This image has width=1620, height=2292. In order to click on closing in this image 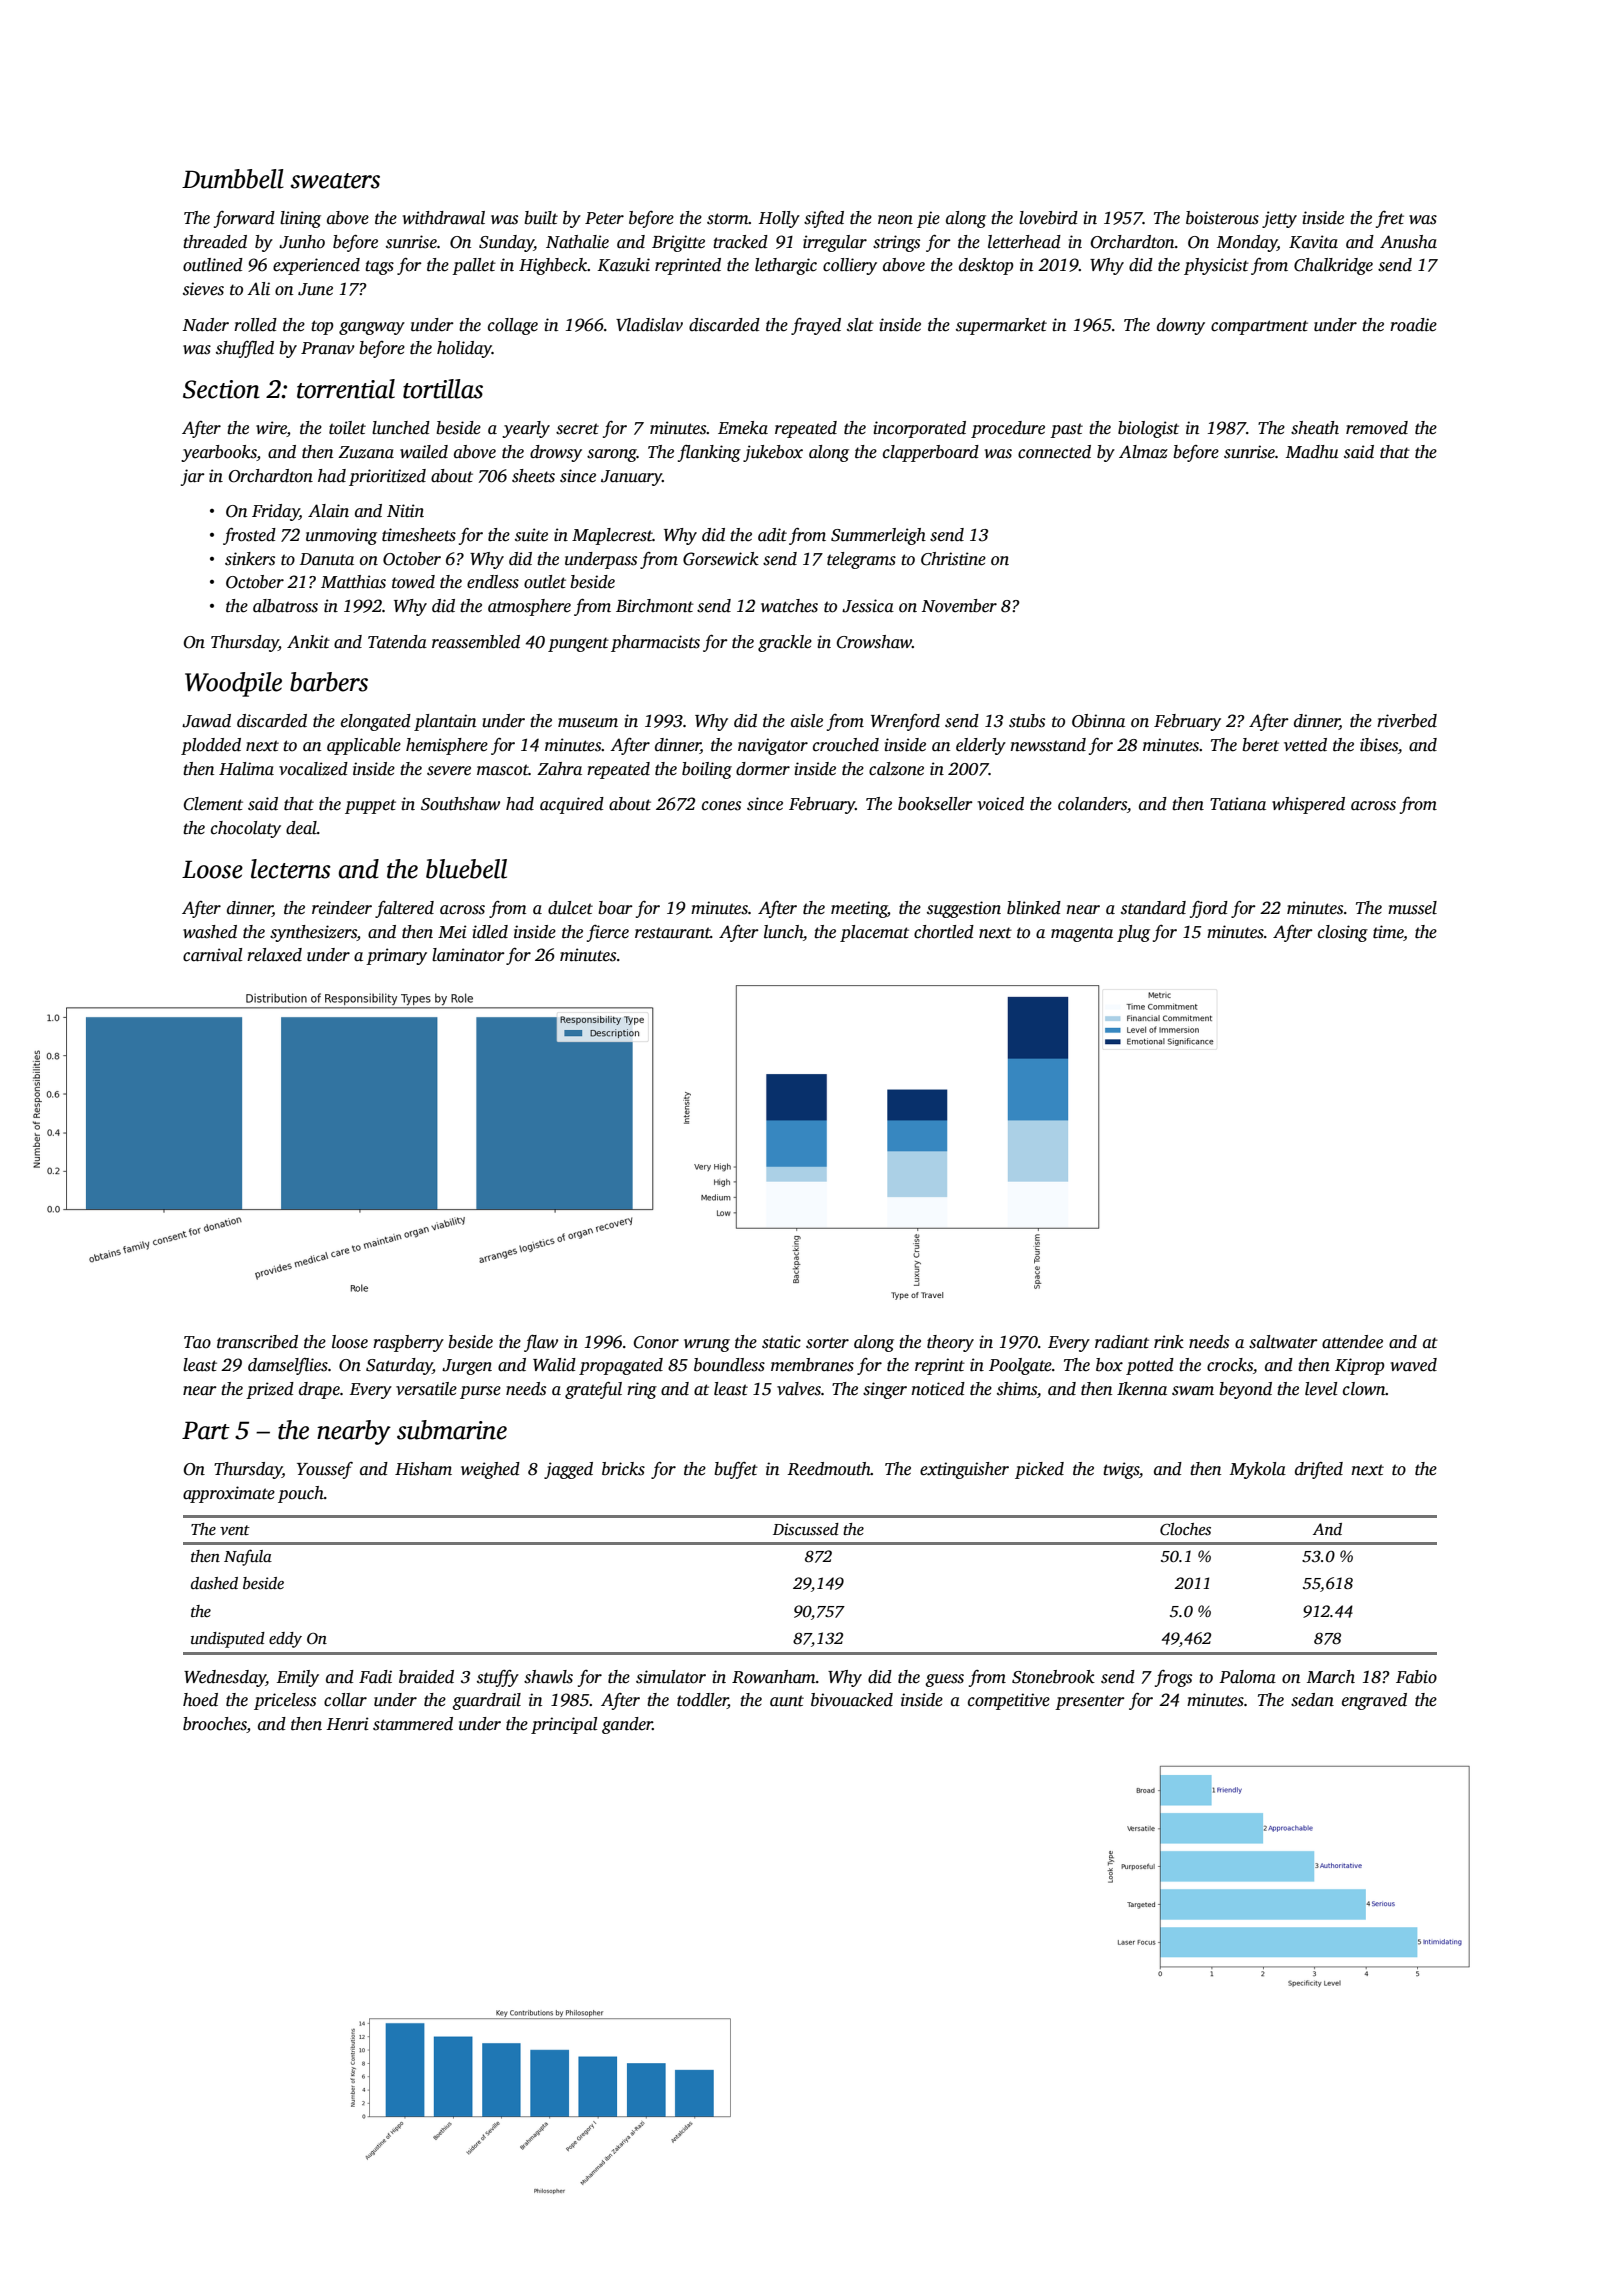, I will do `click(1343, 933)`.
